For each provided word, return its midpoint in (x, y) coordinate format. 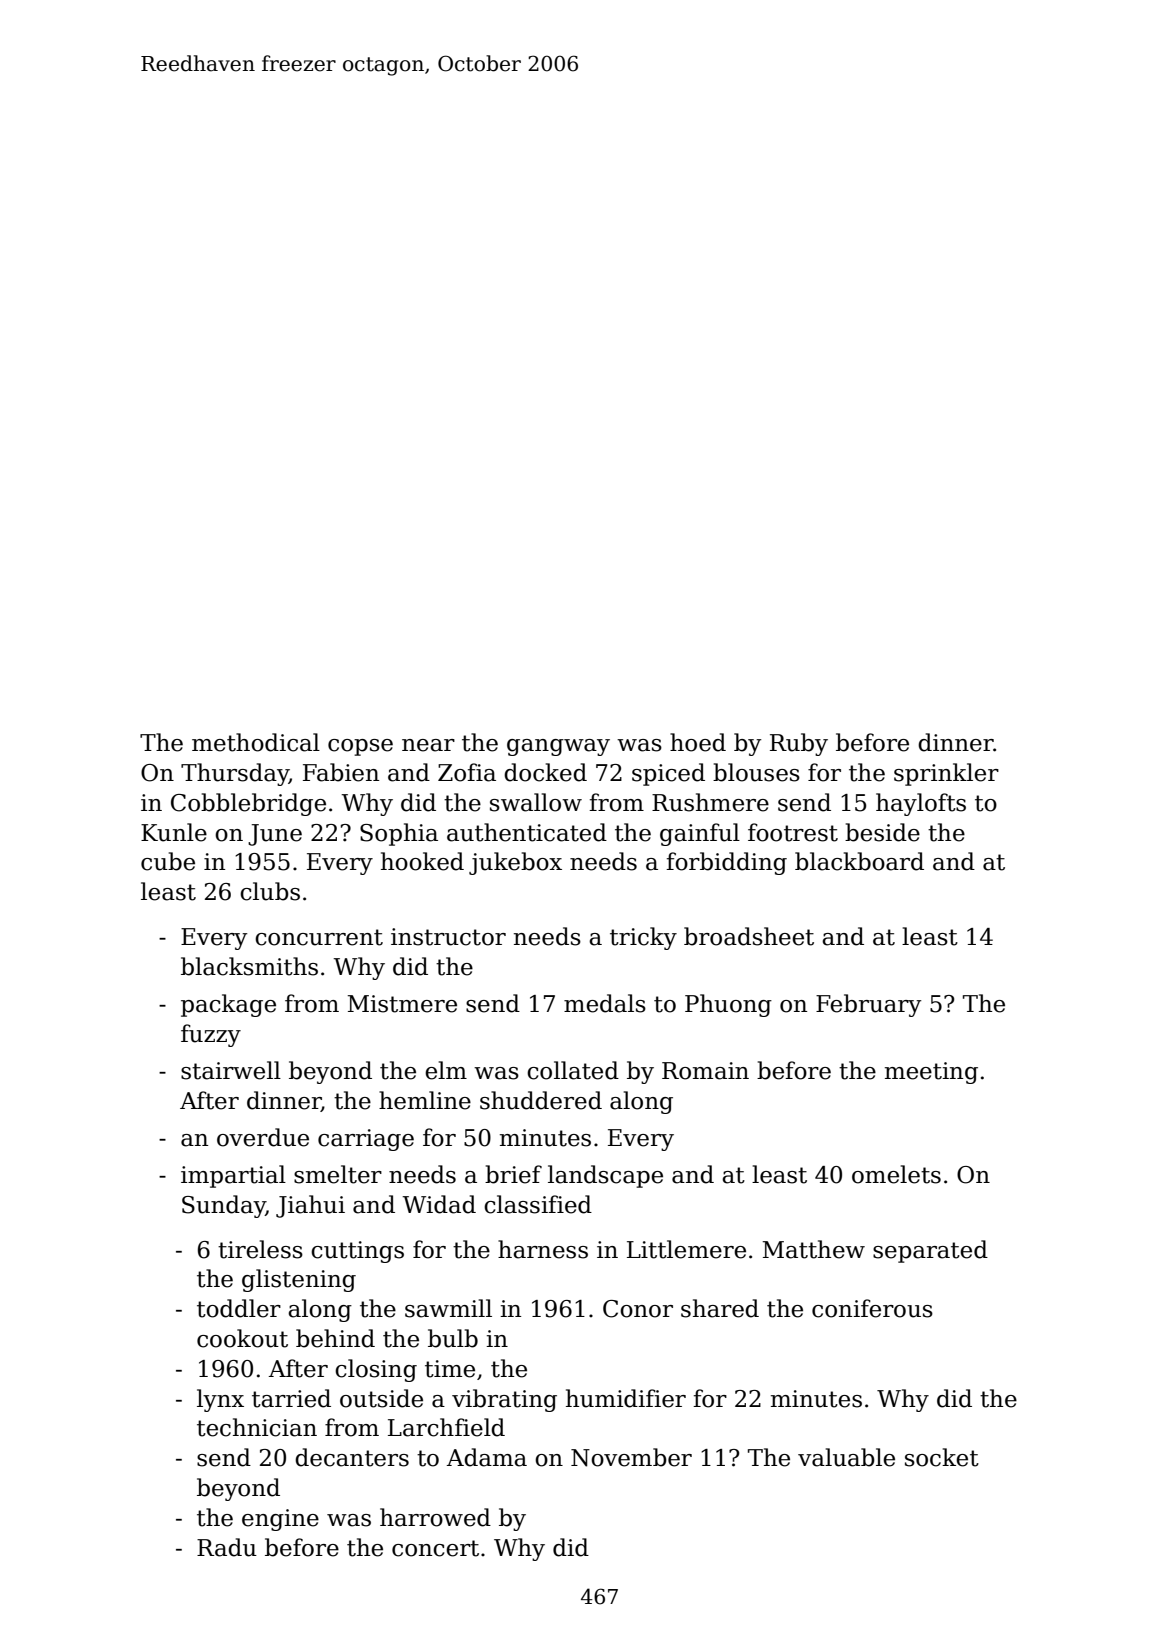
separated (930, 1251)
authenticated (527, 832)
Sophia (399, 834)
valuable (846, 1457)
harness (543, 1249)
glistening (299, 1280)
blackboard (859, 861)
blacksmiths (249, 966)
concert (435, 1548)
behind (335, 1338)
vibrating (504, 1400)
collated (573, 1070)
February (868, 1005)
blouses (756, 772)
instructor (448, 937)
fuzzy (211, 1035)
